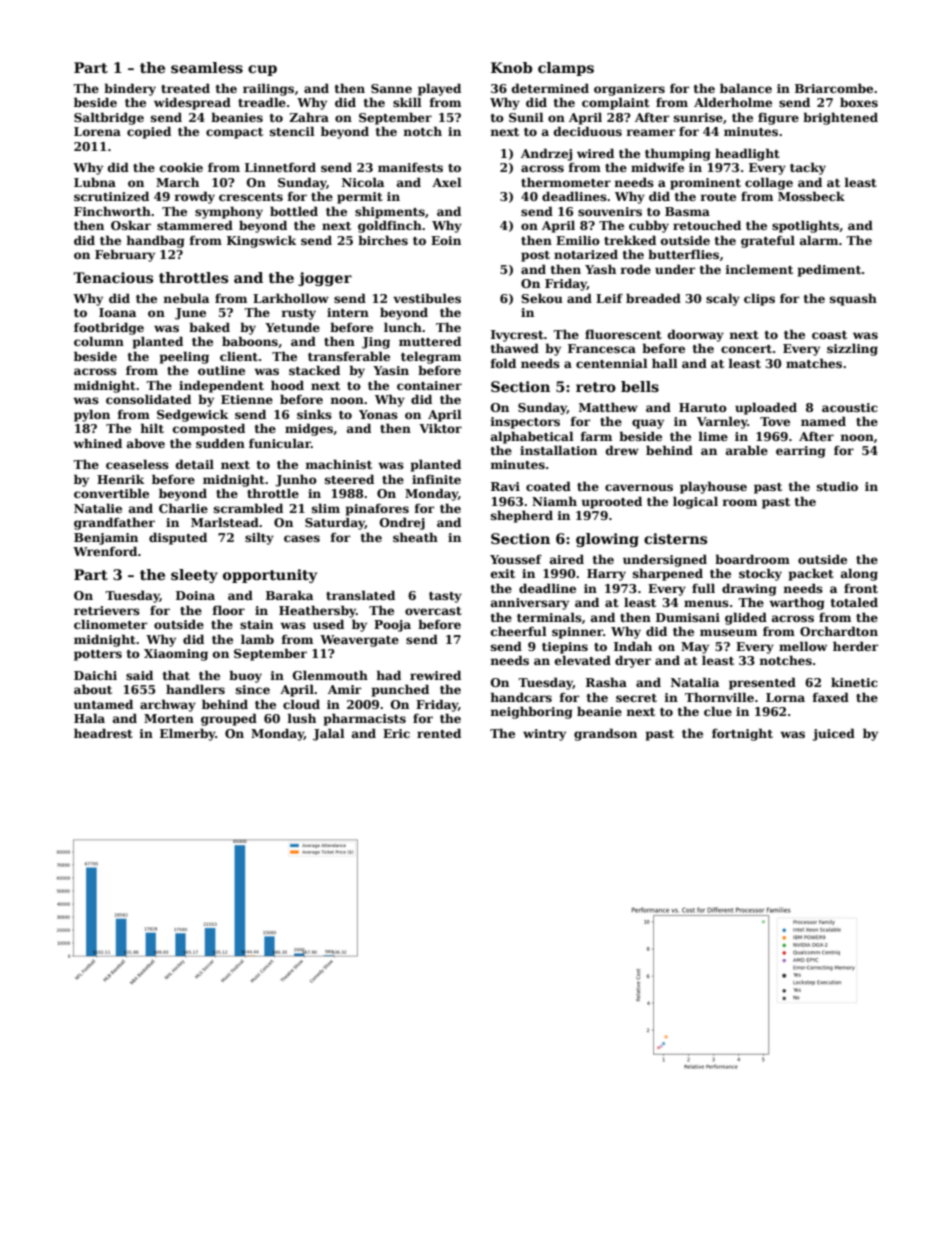  Describe the element at coordinates (392, 626) in the image. I see `Pooja` at that location.
